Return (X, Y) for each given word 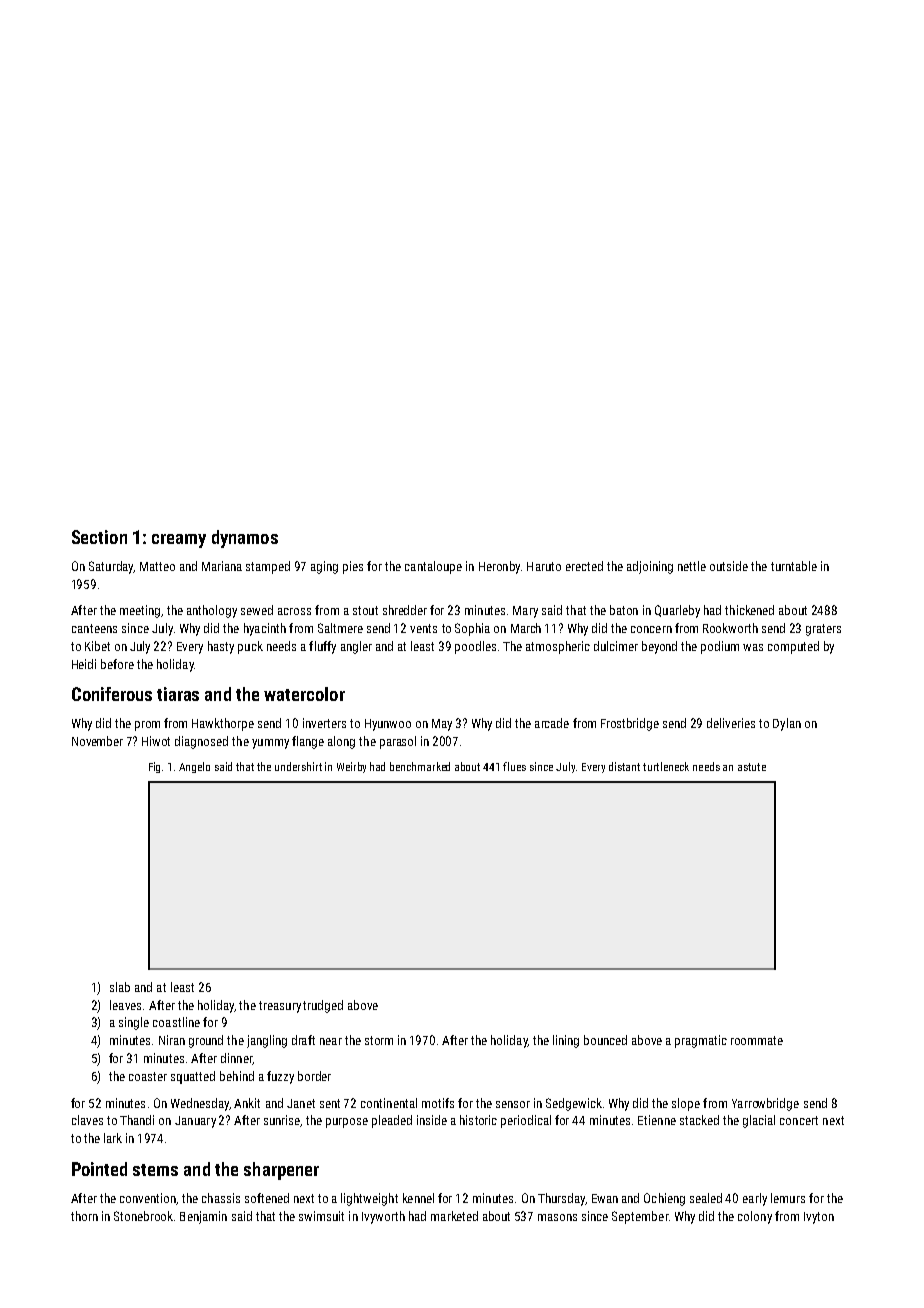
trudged (323, 1006)
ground (206, 1041)
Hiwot (156, 741)
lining (566, 1041)
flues (514, 766)
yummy (270, 744)
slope (686, 1104)
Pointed (99, 1169)
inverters (324, 723)
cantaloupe (433, 567)
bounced (605, 1040)
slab (120, 987)
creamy (179, 541)
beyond (659, 647)
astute (752, 767)
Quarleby (677, 611)
